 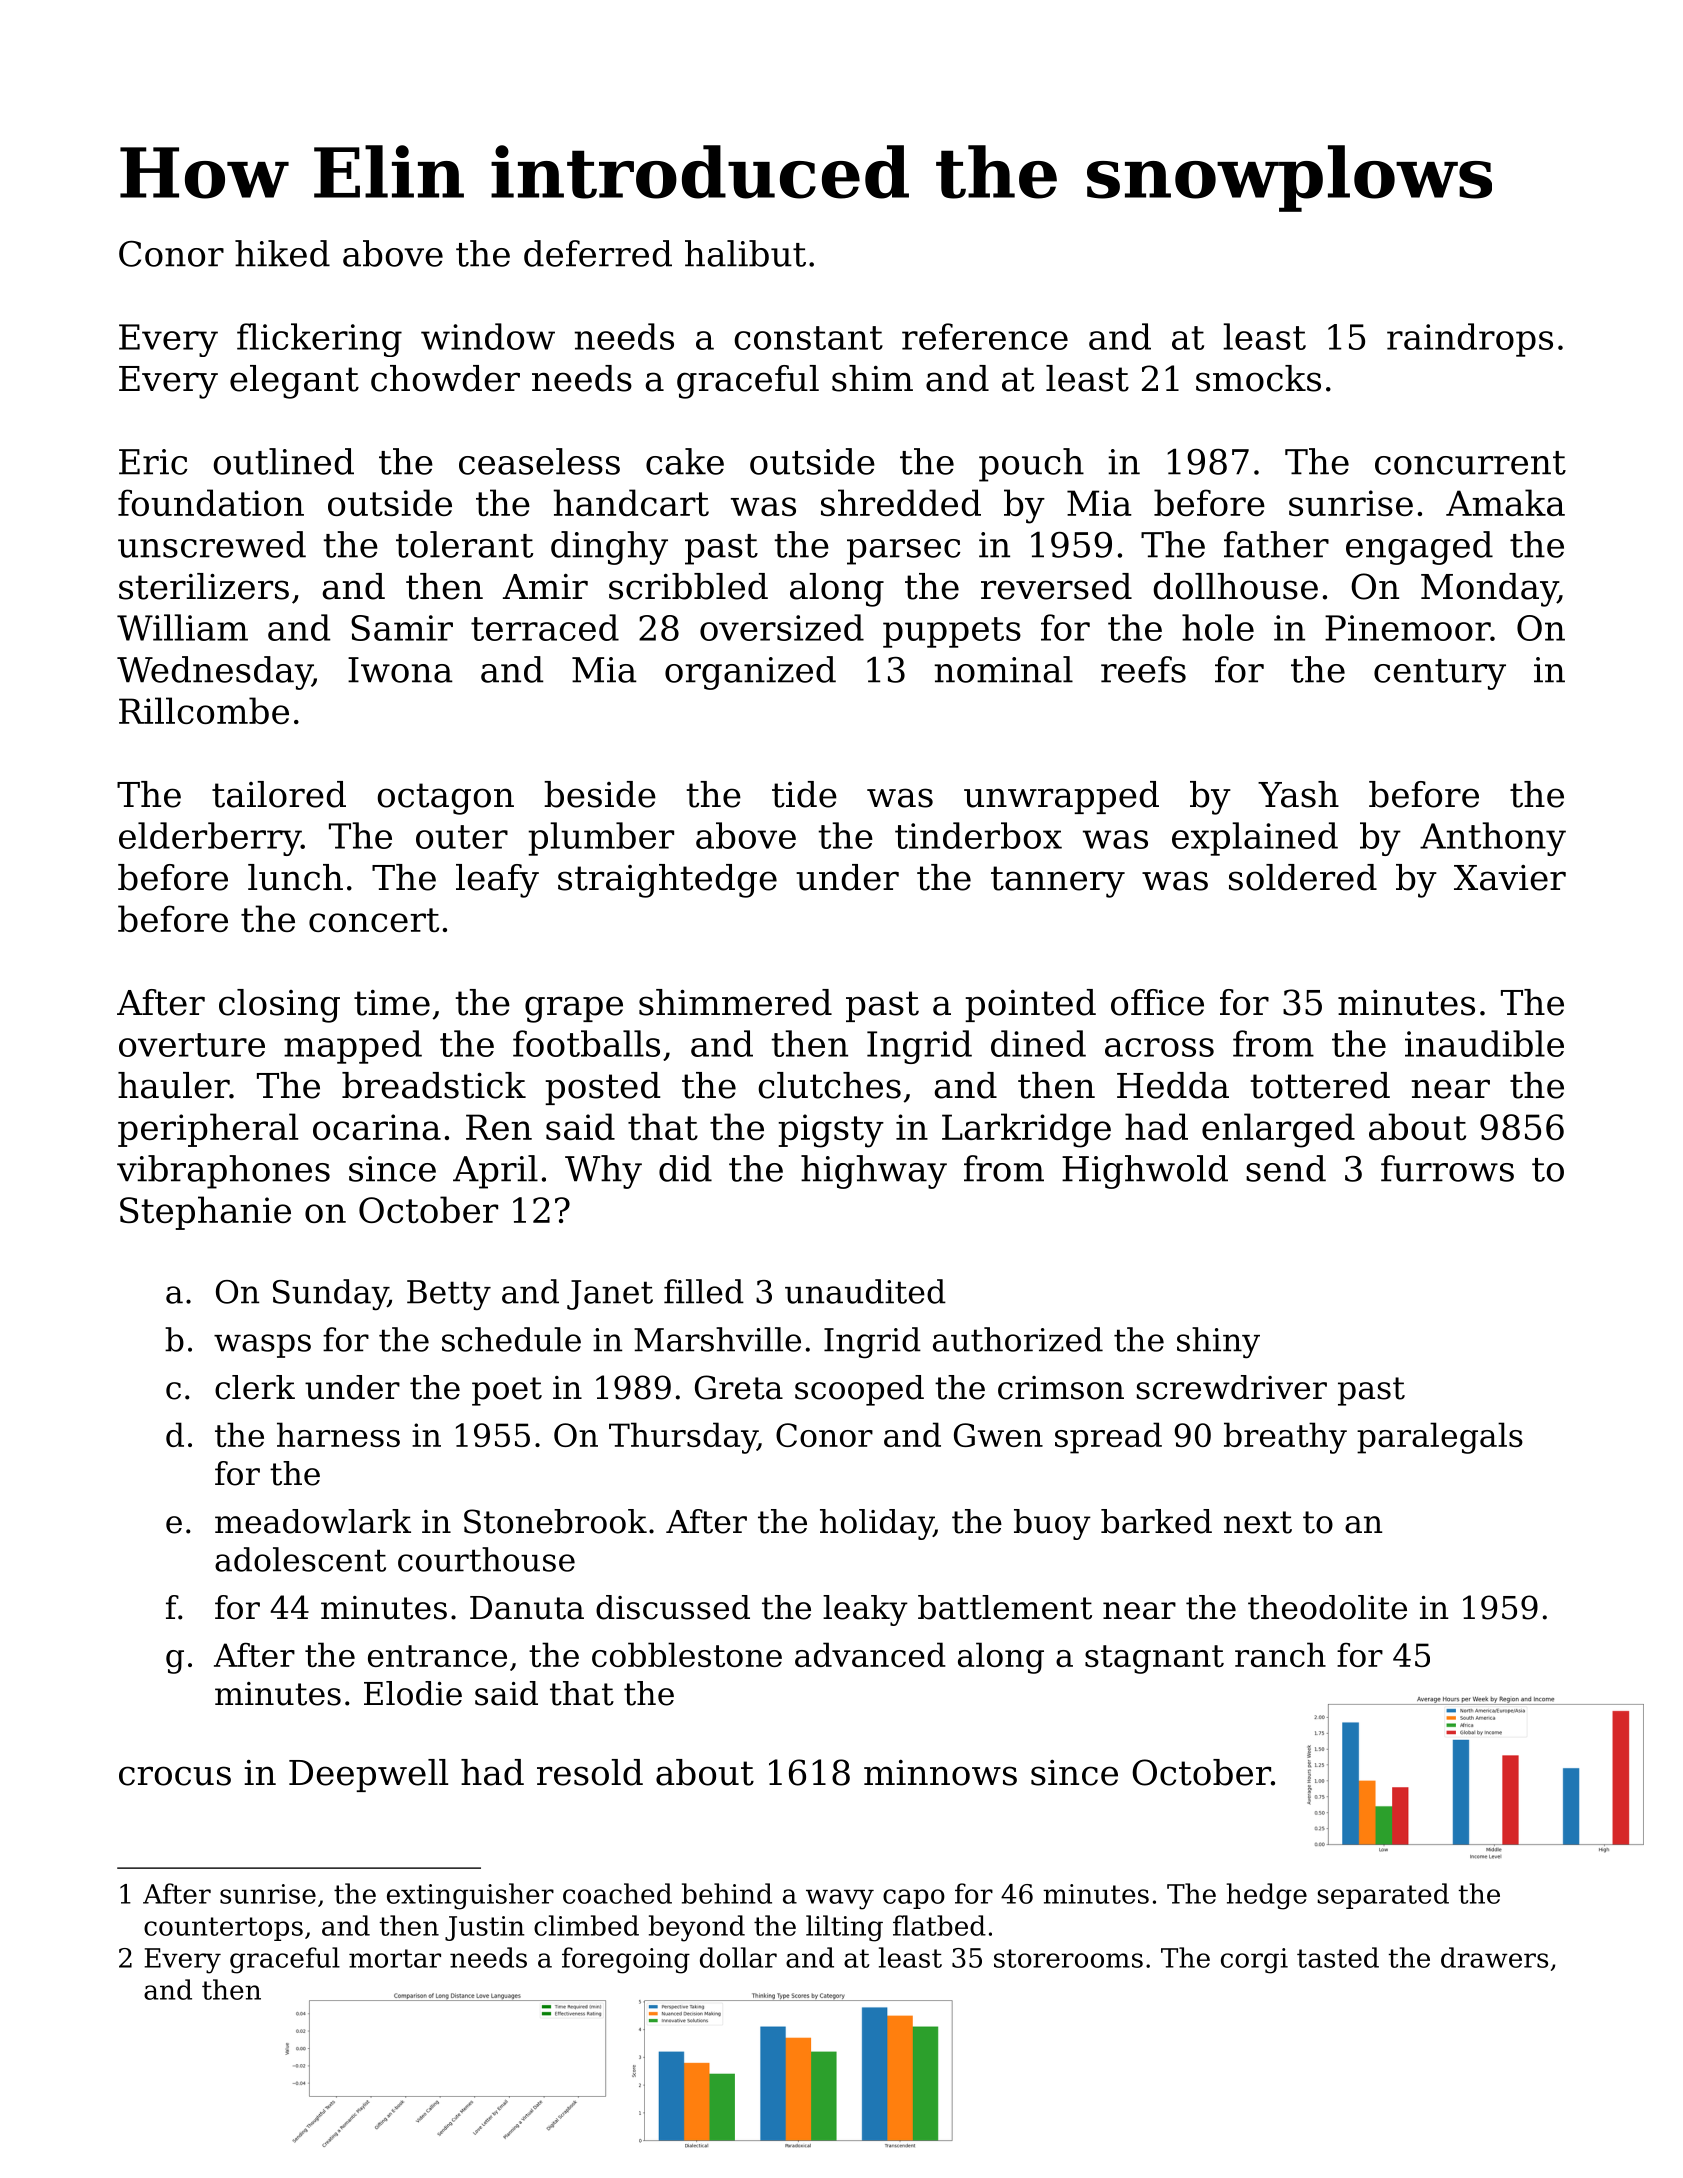 I want to click on elderberry, so click(x=210, y=839).
